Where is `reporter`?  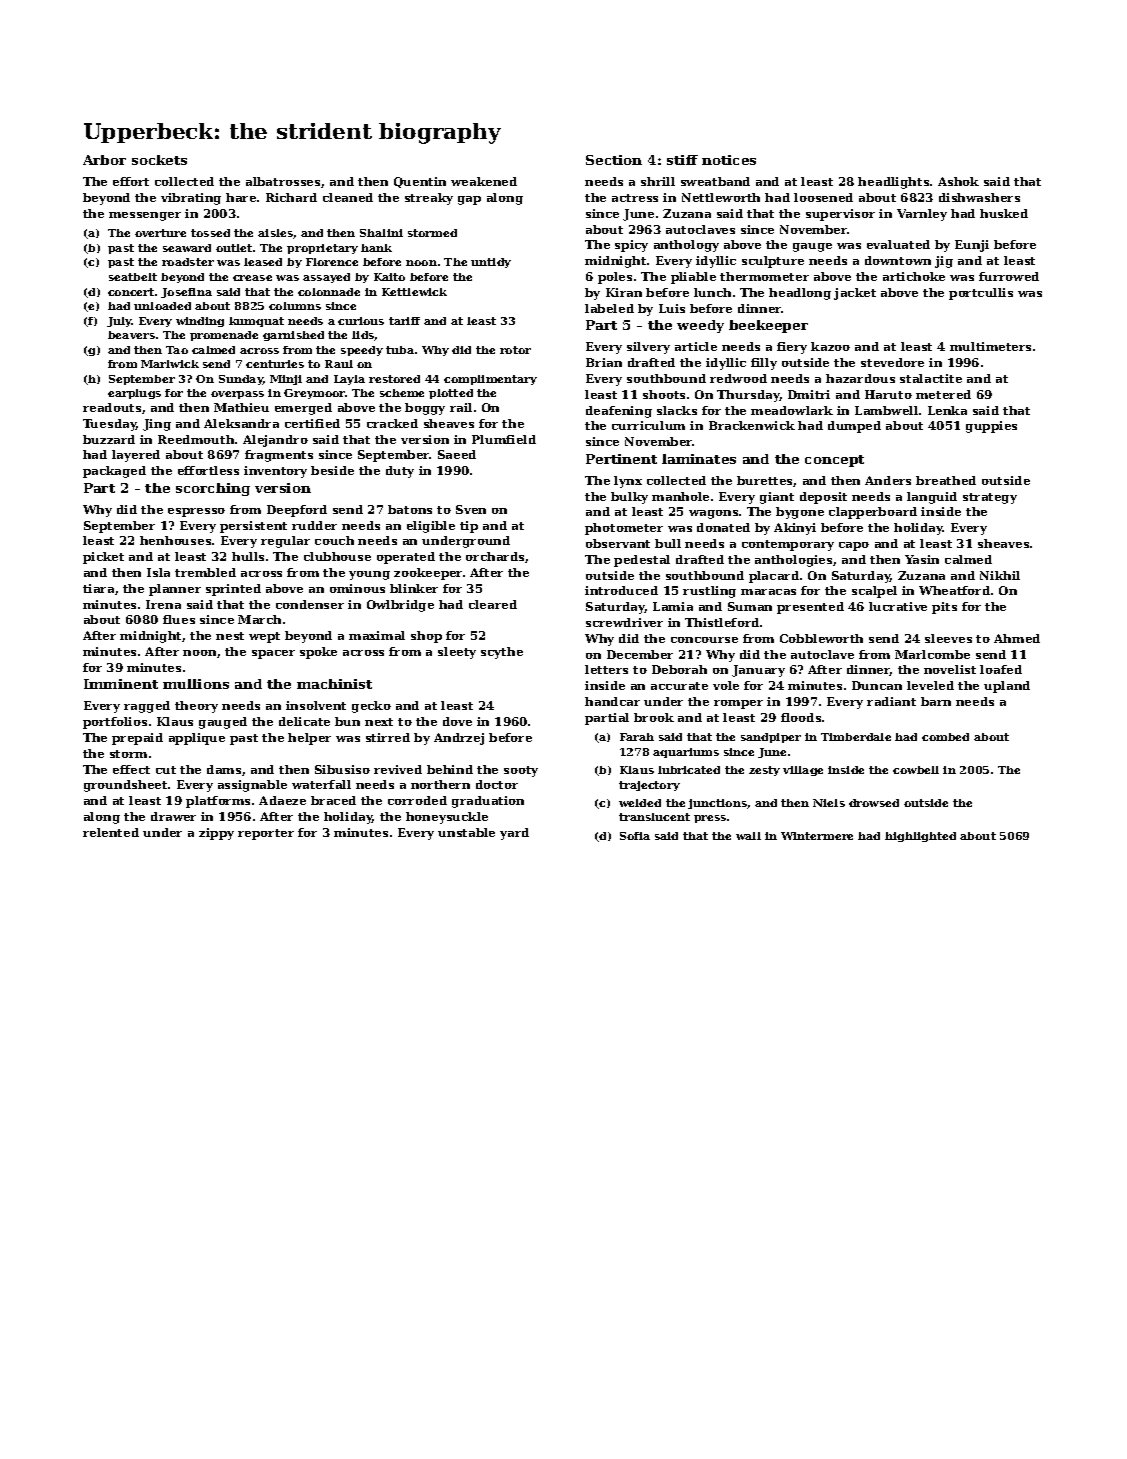 reporter is located at coordinates (266, 834).
